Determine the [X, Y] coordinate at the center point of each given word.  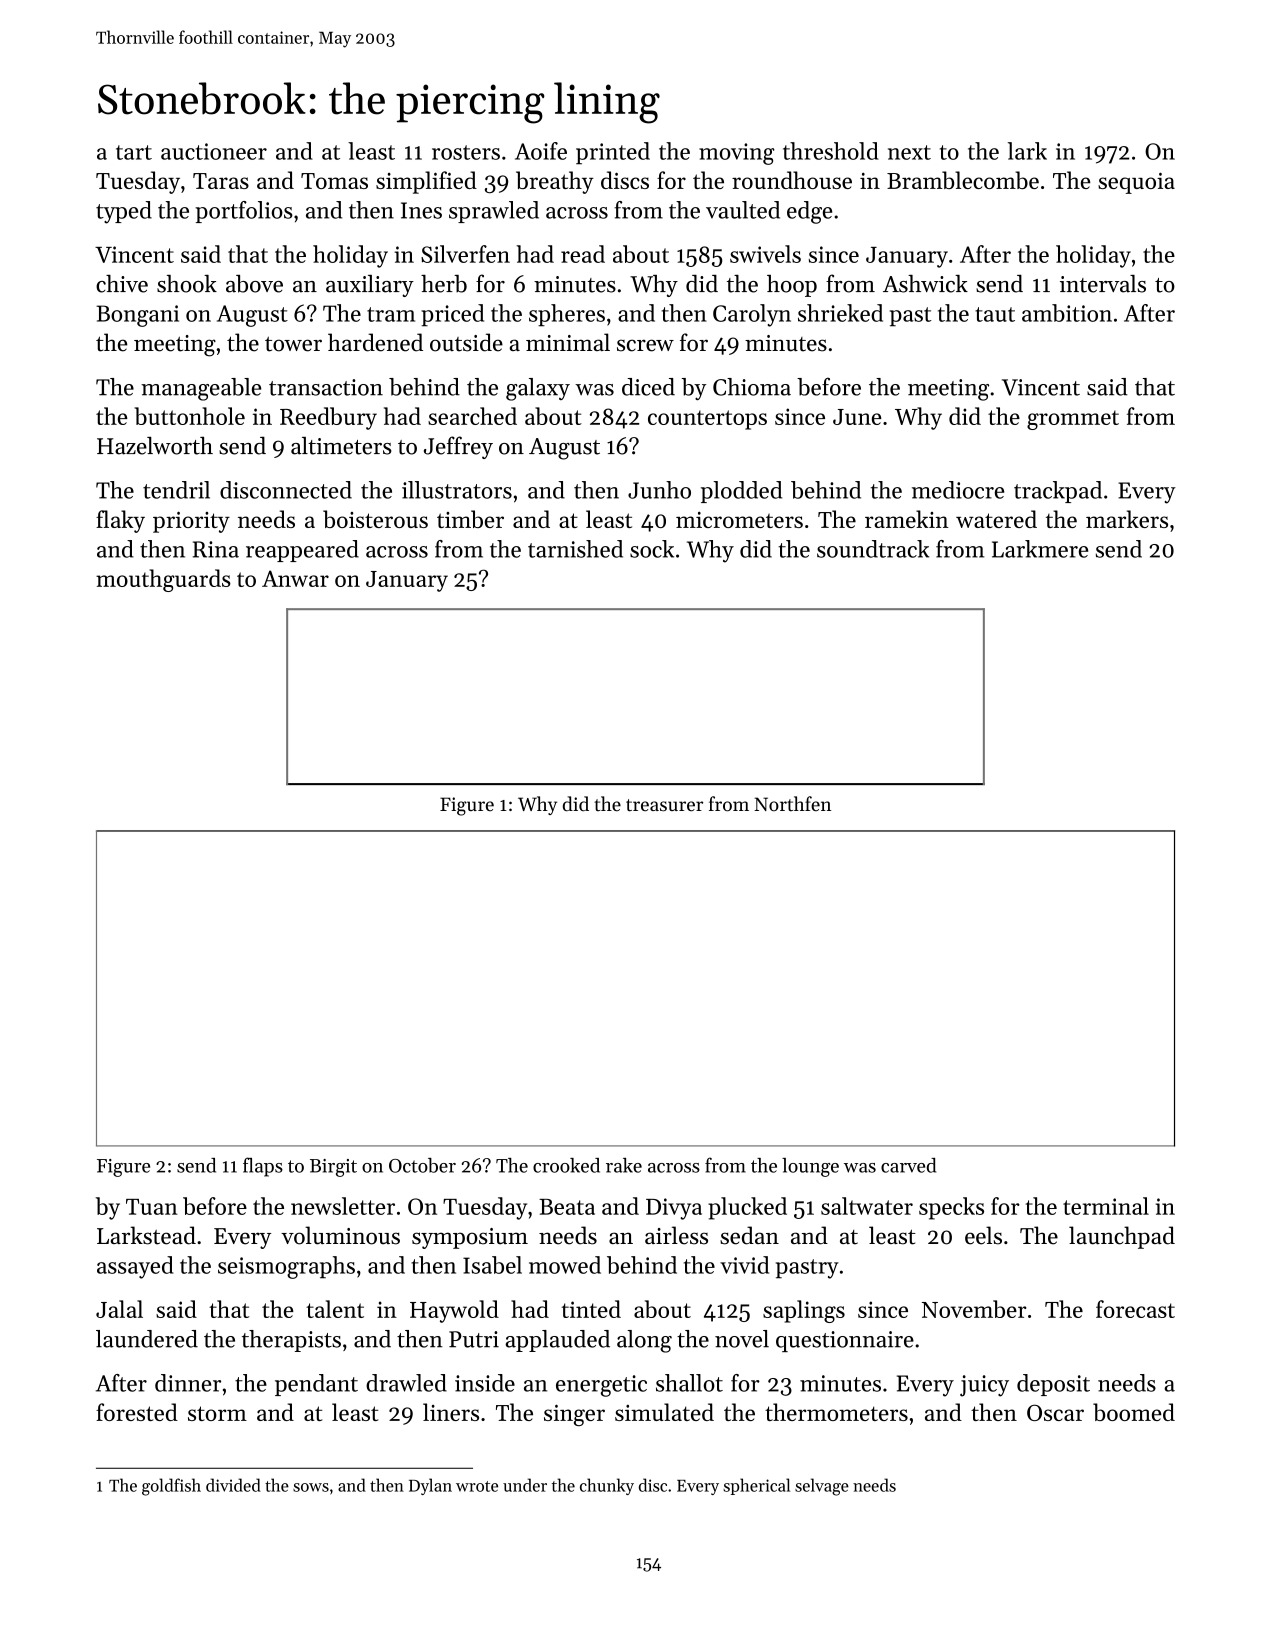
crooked [566, 1165]
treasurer [664, 805]
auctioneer [214, 151]
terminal [1106, 1206]
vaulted [743, 210]
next [909, 152]
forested [137, 1412]
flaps [263, 1167]
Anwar [295, 578]
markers [1127, 519]
